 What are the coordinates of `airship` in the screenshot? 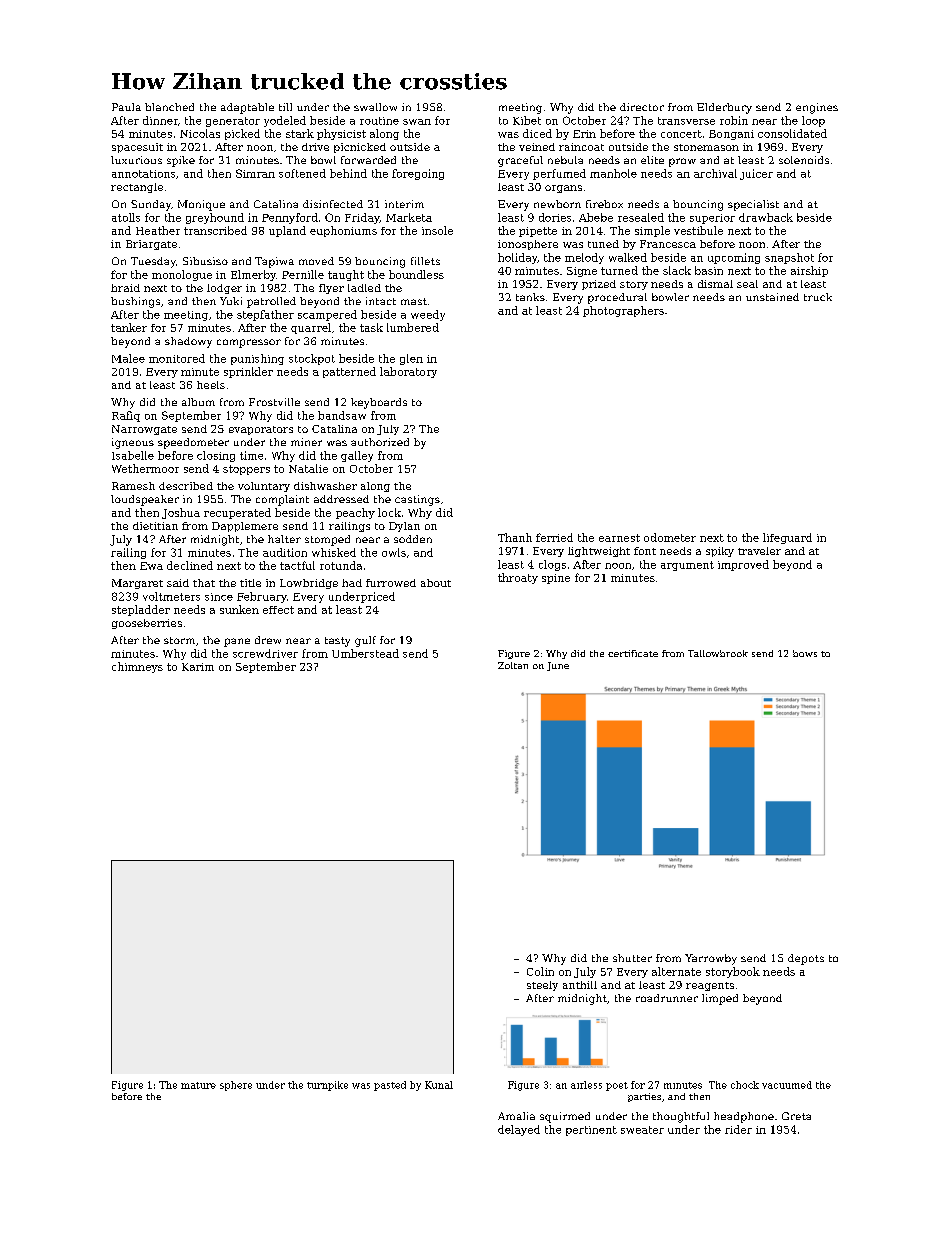 It's located at (809, 271).
